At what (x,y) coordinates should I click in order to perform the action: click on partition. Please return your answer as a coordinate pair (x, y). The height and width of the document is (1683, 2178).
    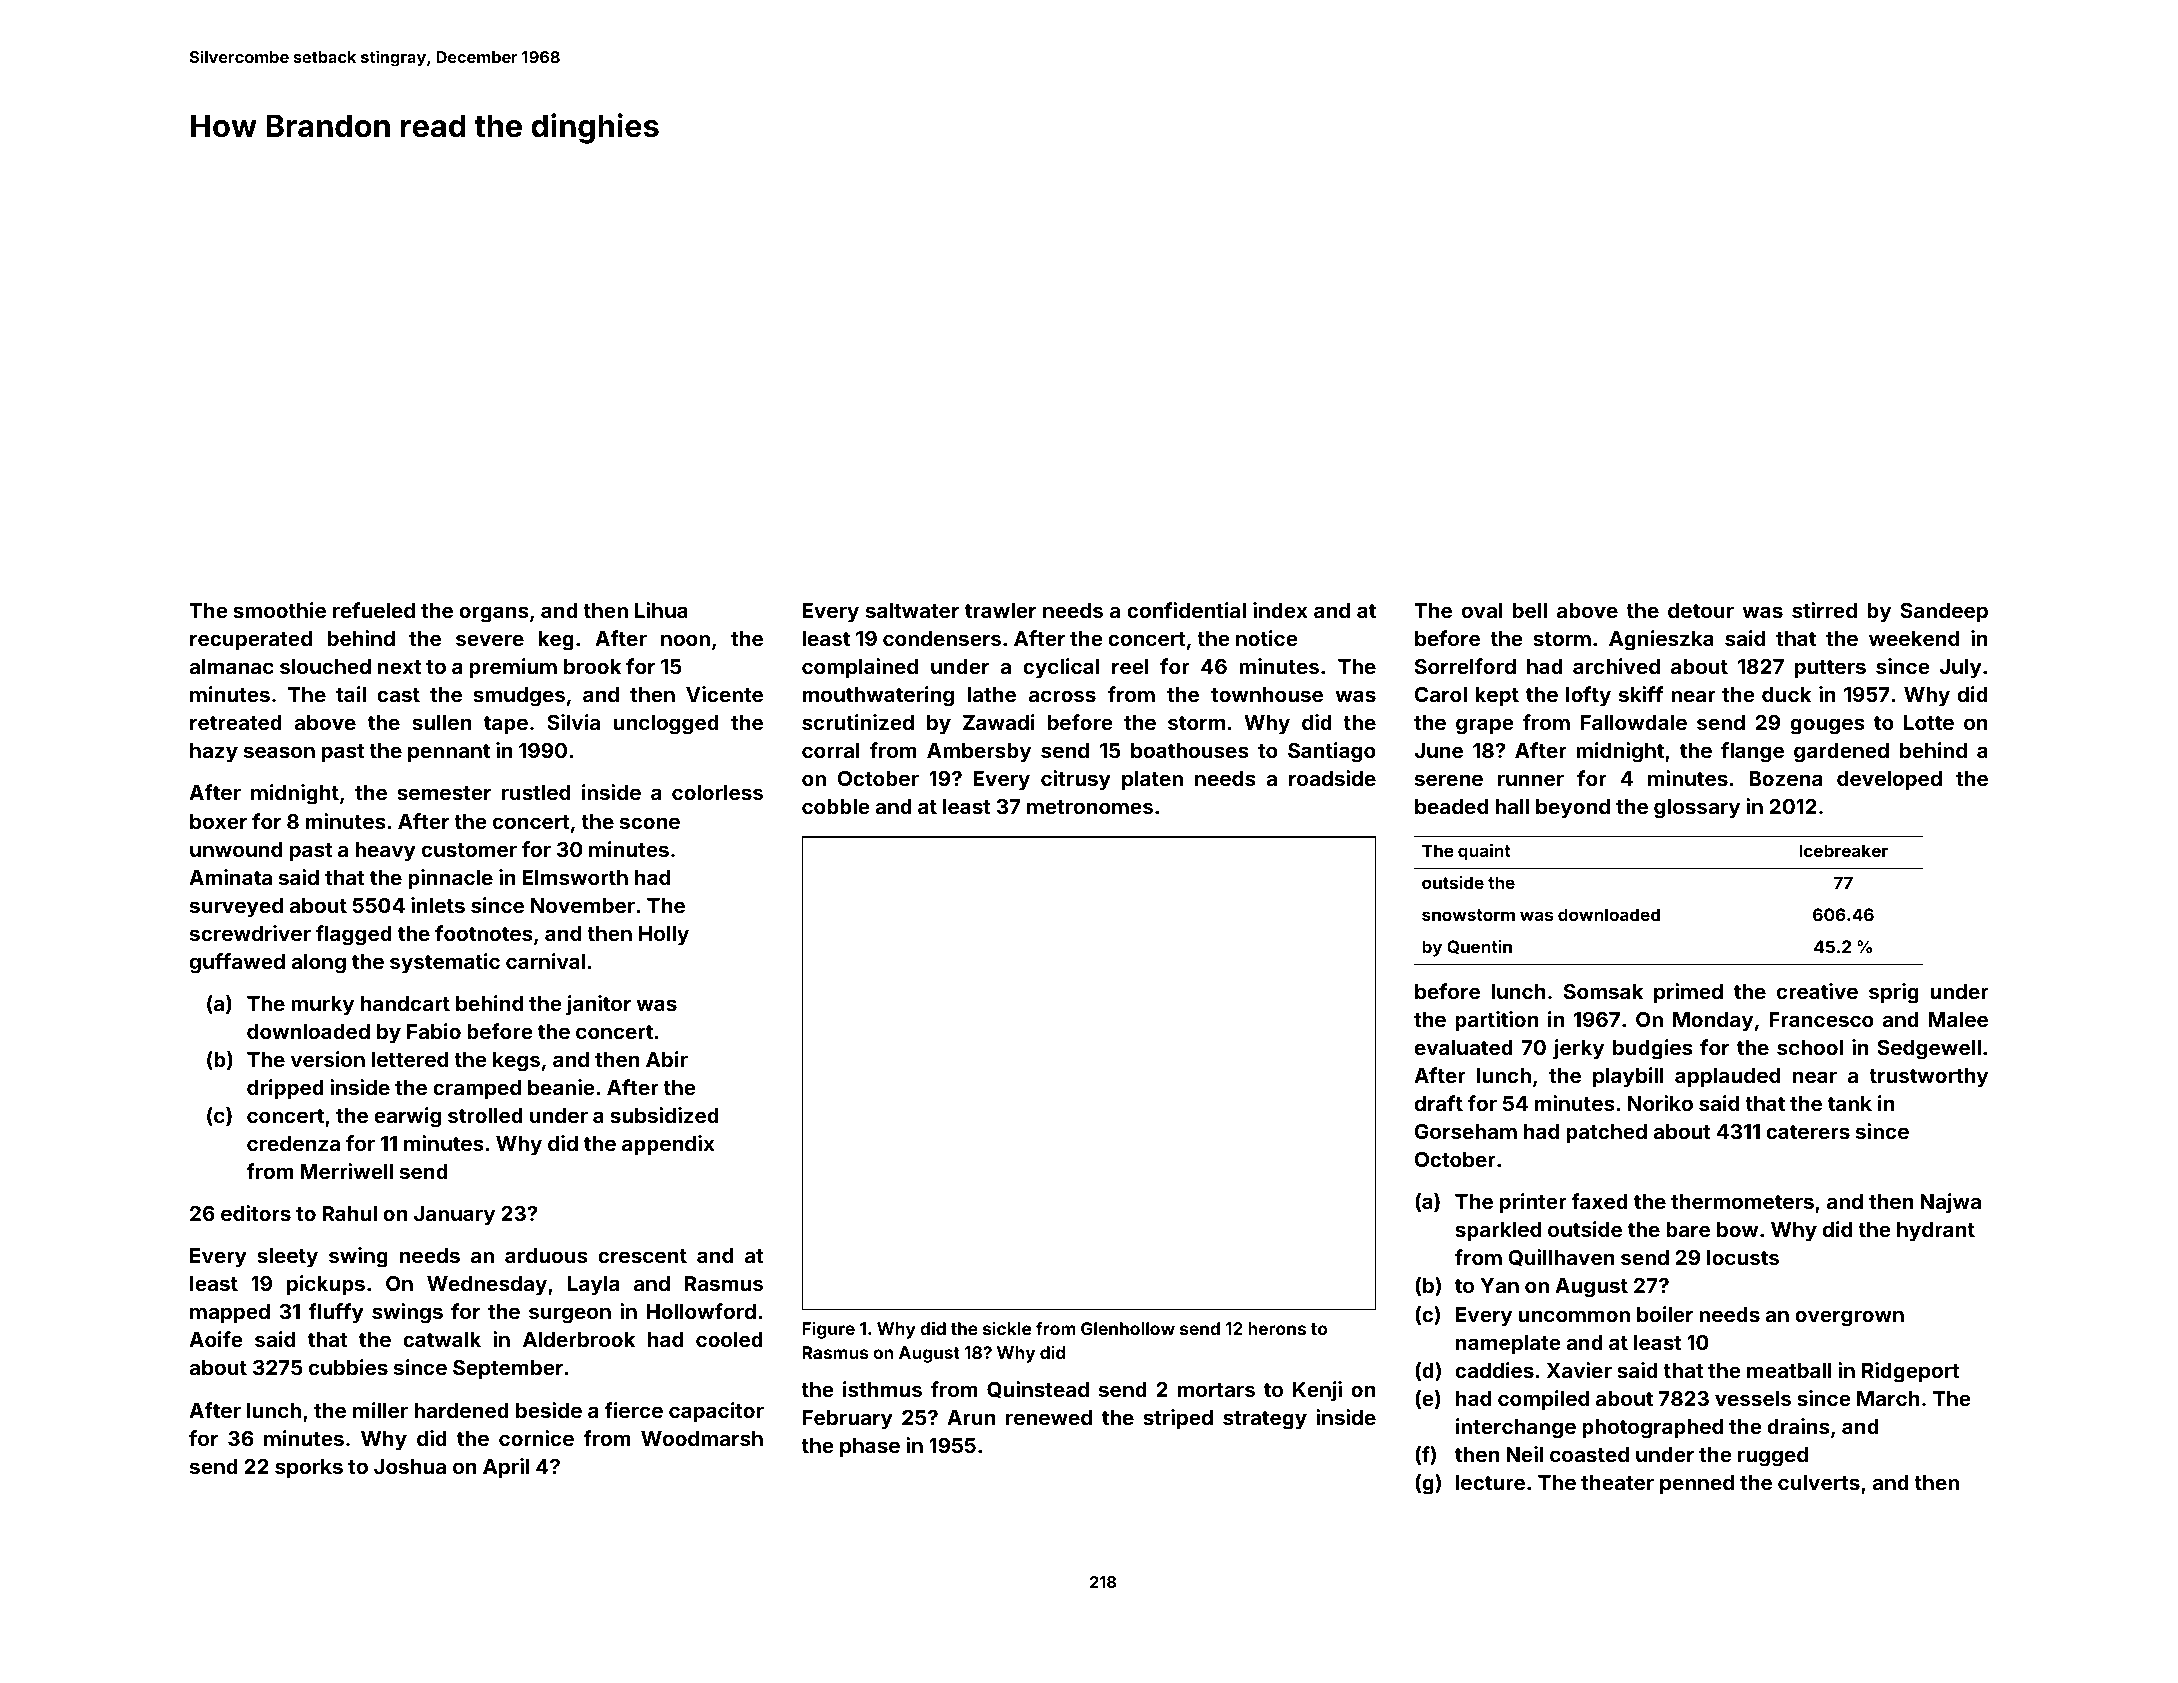
    Looking at the image, I should click on (1496, 1021).
